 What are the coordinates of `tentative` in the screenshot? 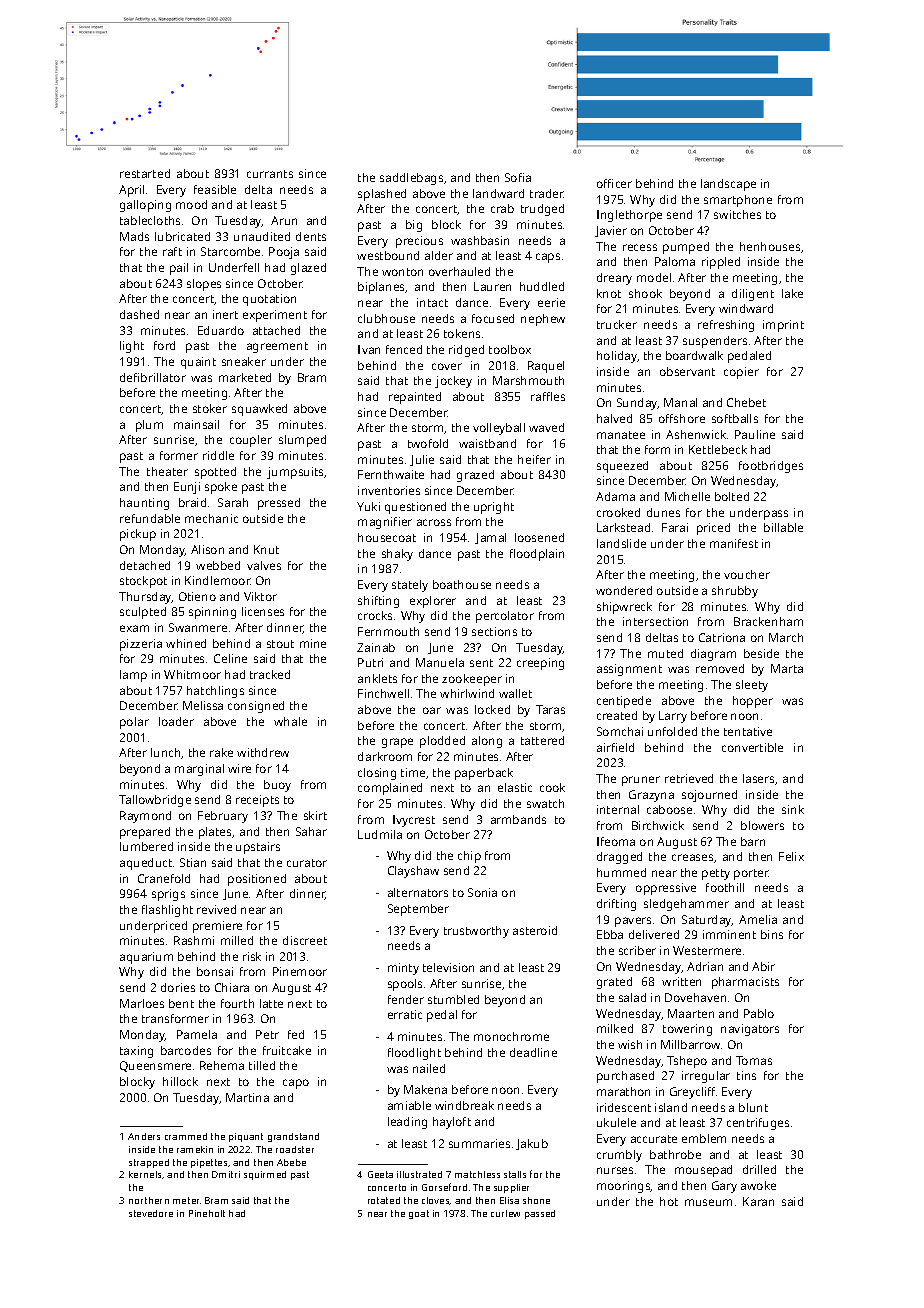 It's located at (748, 731).
